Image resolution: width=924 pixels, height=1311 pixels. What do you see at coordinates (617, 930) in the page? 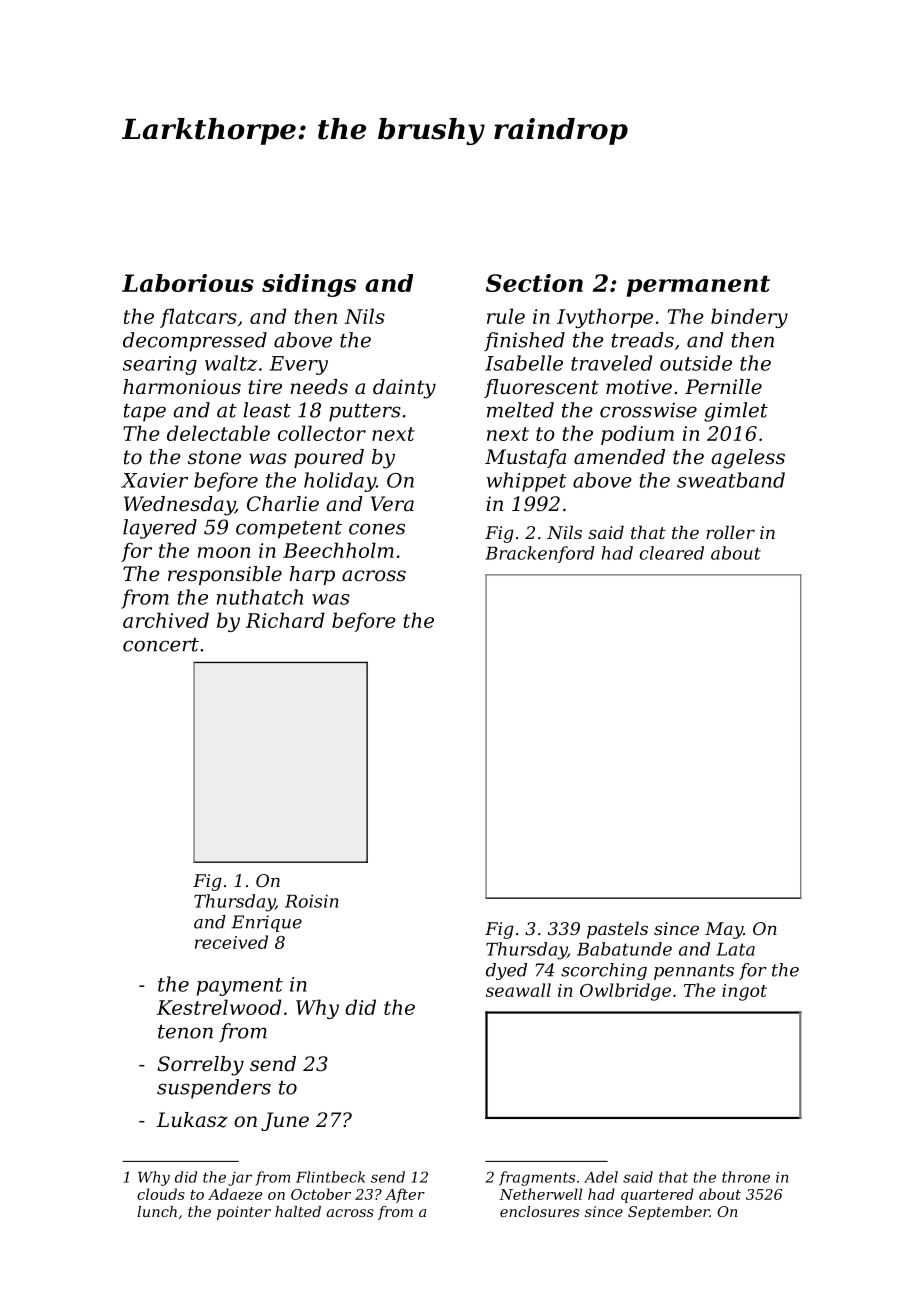
I see `pastels` at bounding box center [617, 930].
